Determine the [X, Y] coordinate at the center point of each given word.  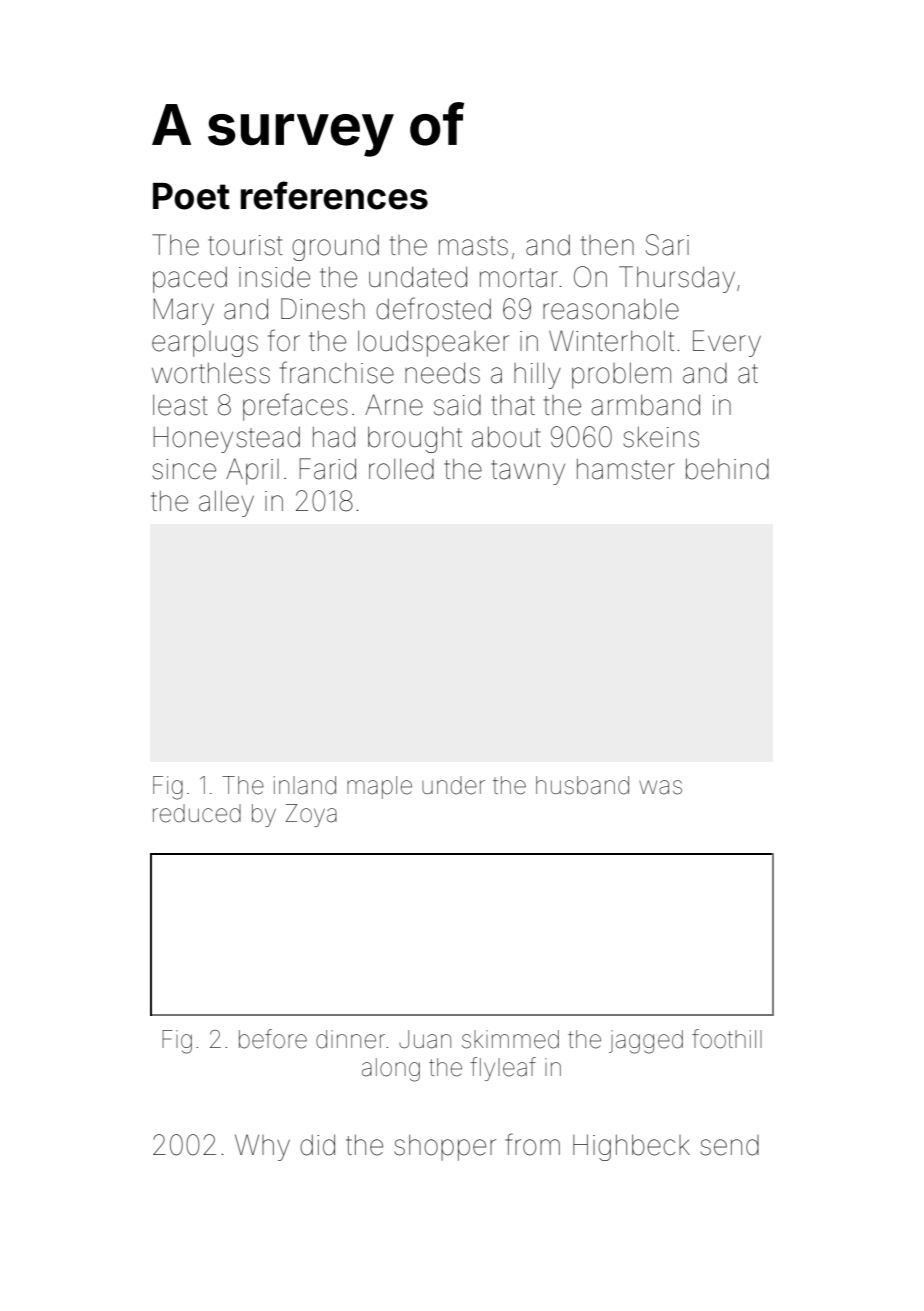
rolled [401, 469]
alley [226, 504]
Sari [667, 245]
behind [727, 469]
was [660, 787]
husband [582, 785]
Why [262, 1147]
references [334, 195]
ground [335, 248]
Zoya [311, 815]
